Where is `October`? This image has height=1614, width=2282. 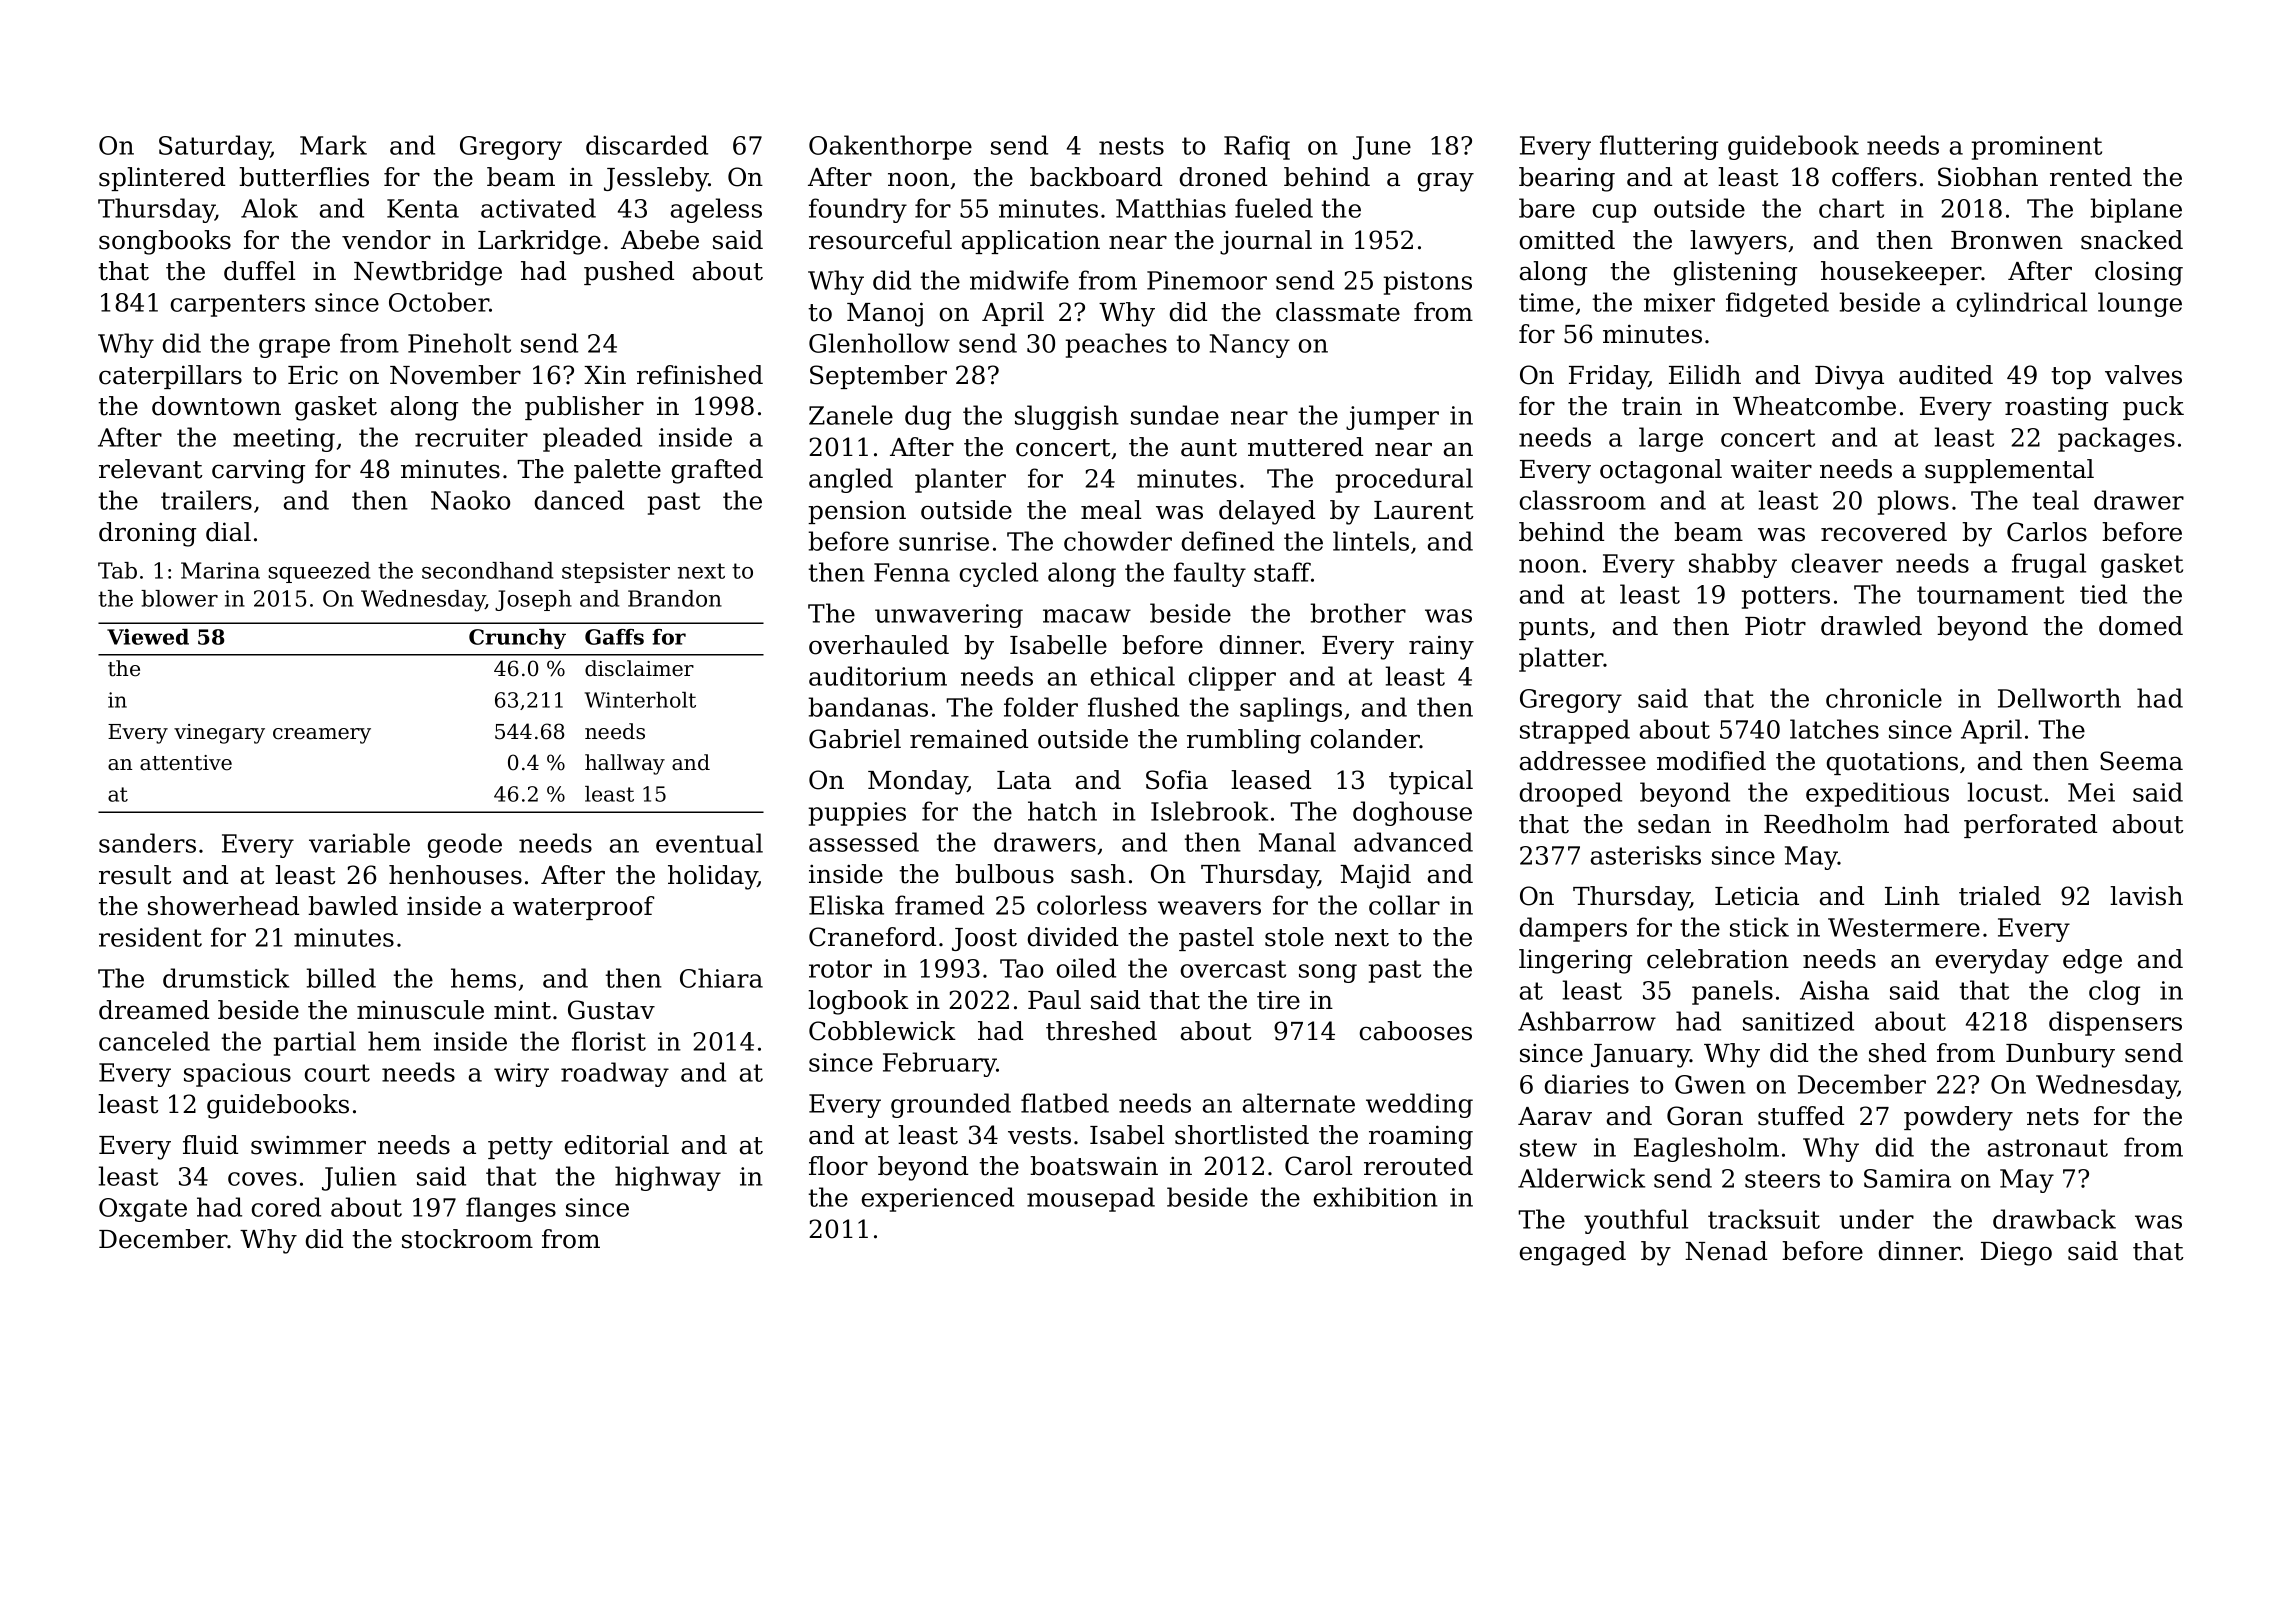
October is located at coordinates (439, 302).
